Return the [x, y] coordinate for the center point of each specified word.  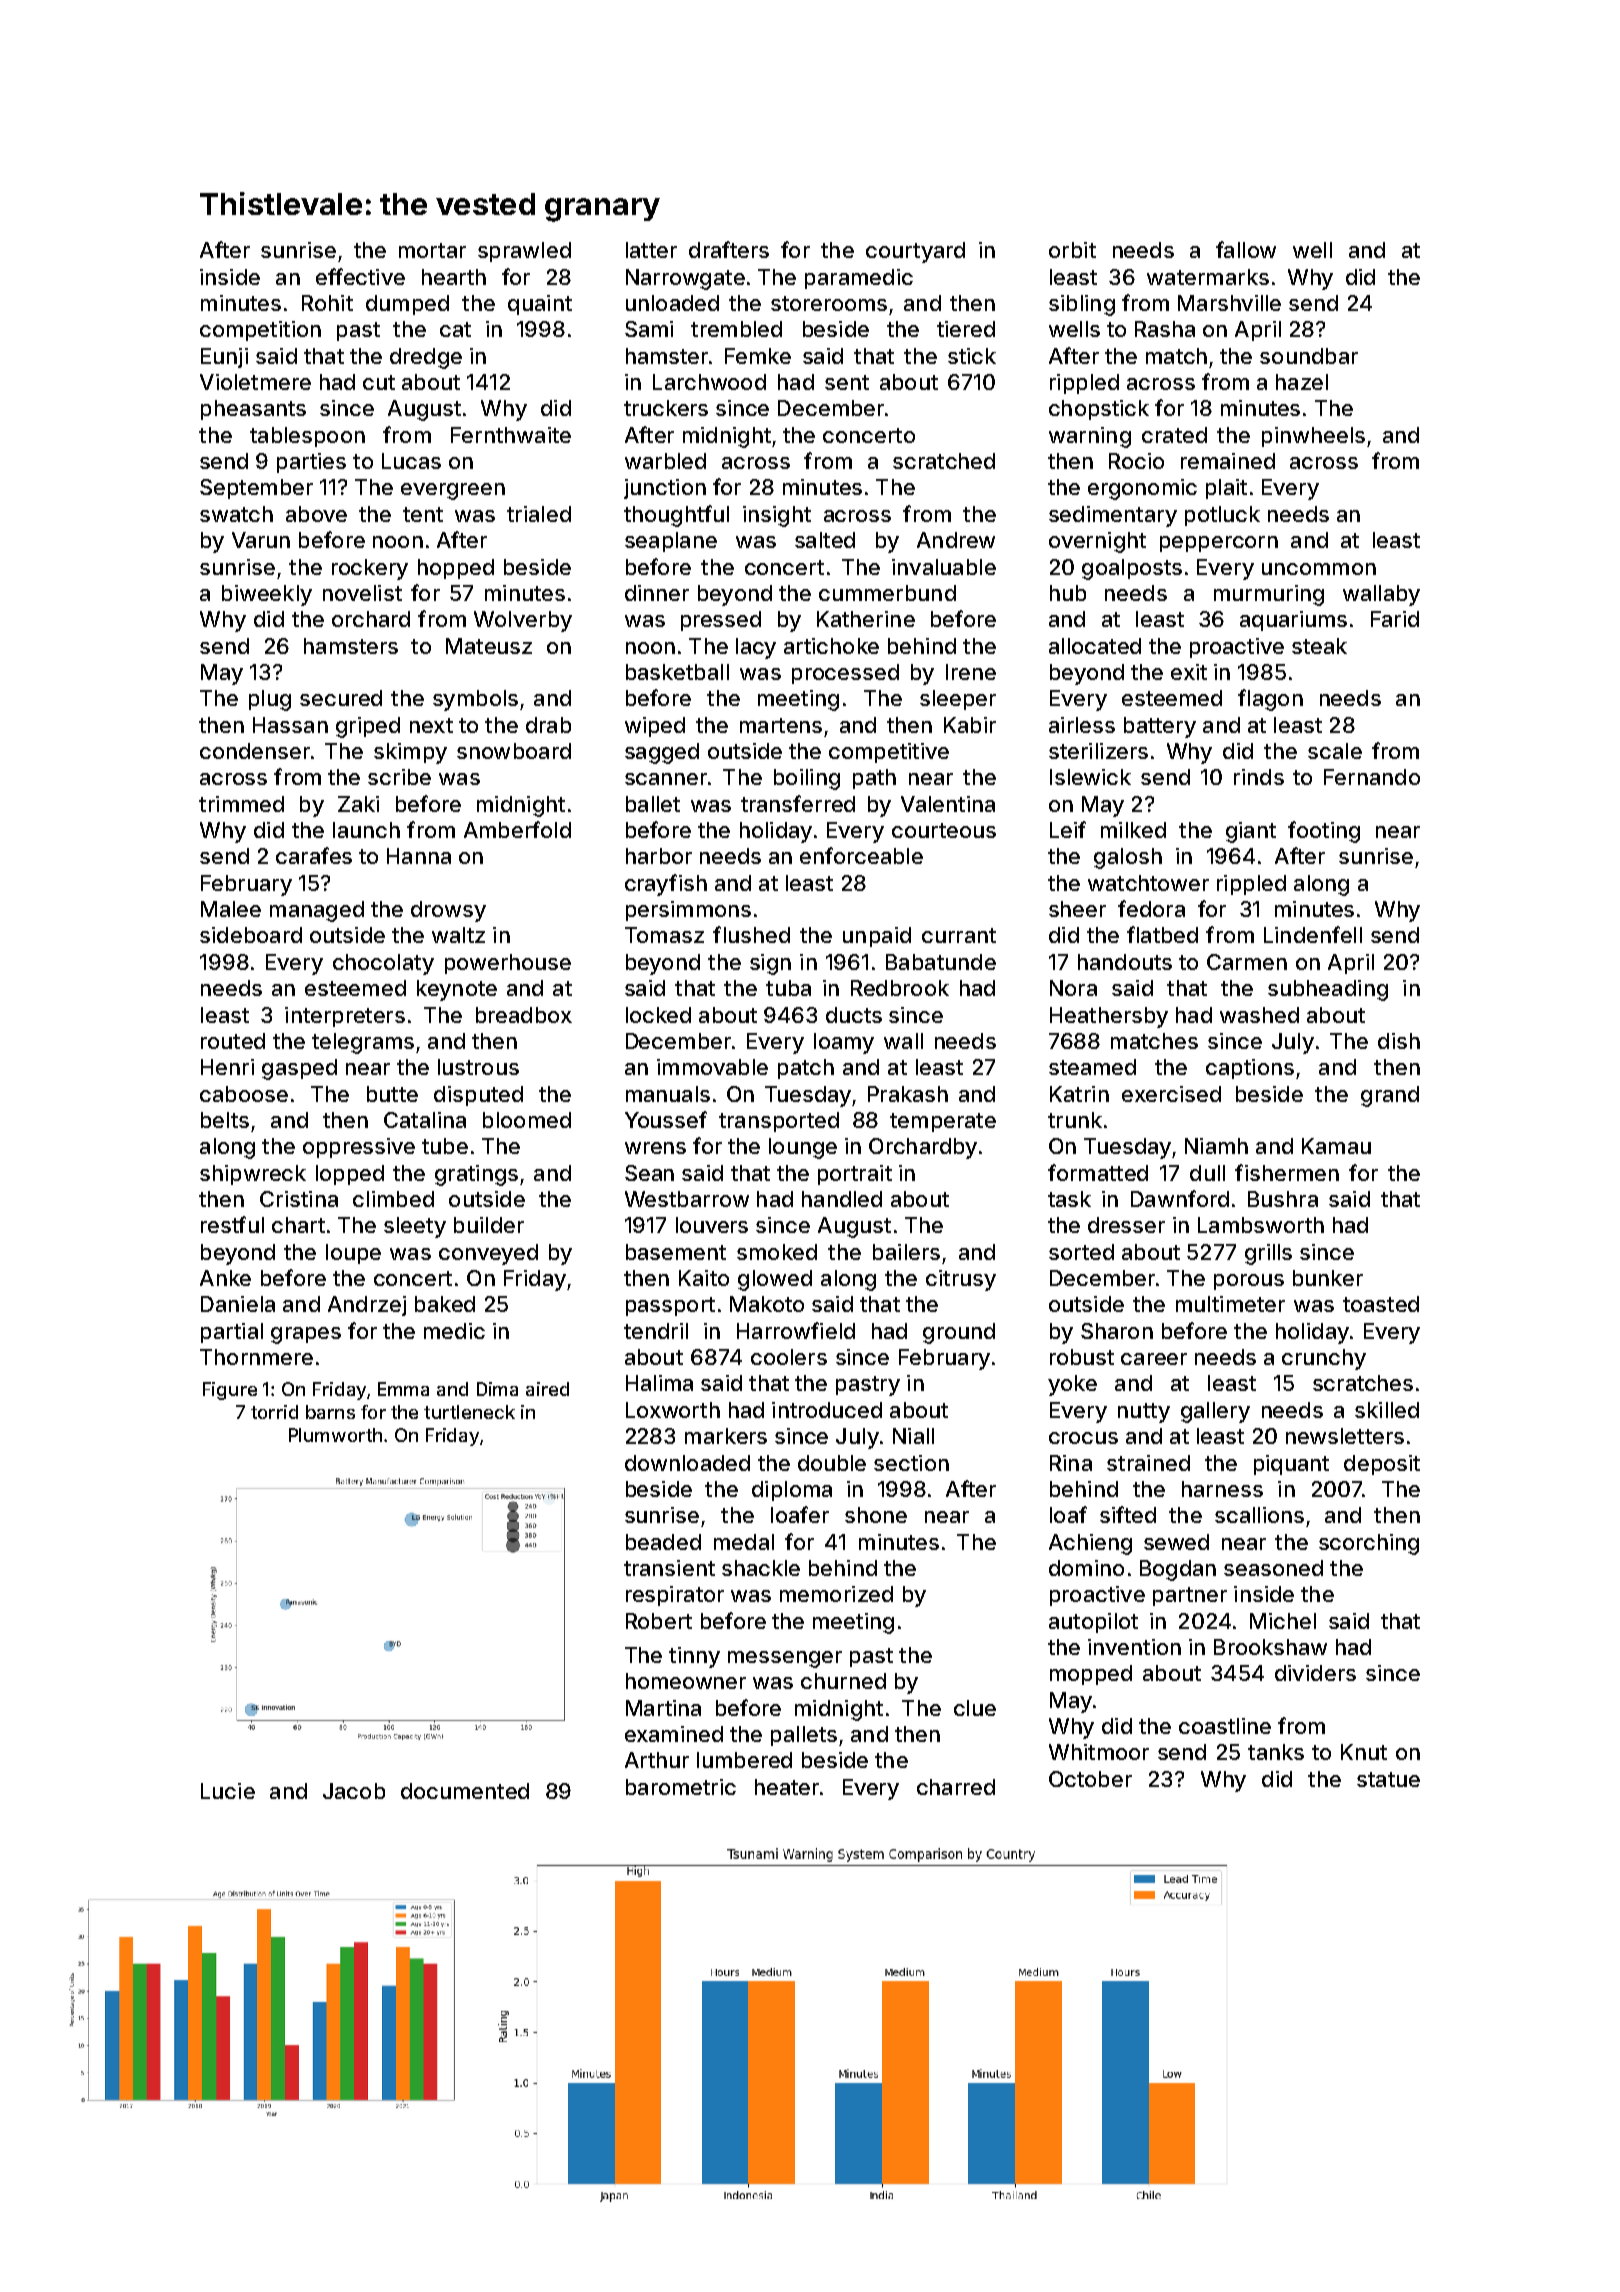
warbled [665, 461]
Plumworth [335, 1435]
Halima [659, 1383]
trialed [539, 514]
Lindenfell [1313, 934]
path [874, 779]
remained [1228, 461]
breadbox [524, 1015]
